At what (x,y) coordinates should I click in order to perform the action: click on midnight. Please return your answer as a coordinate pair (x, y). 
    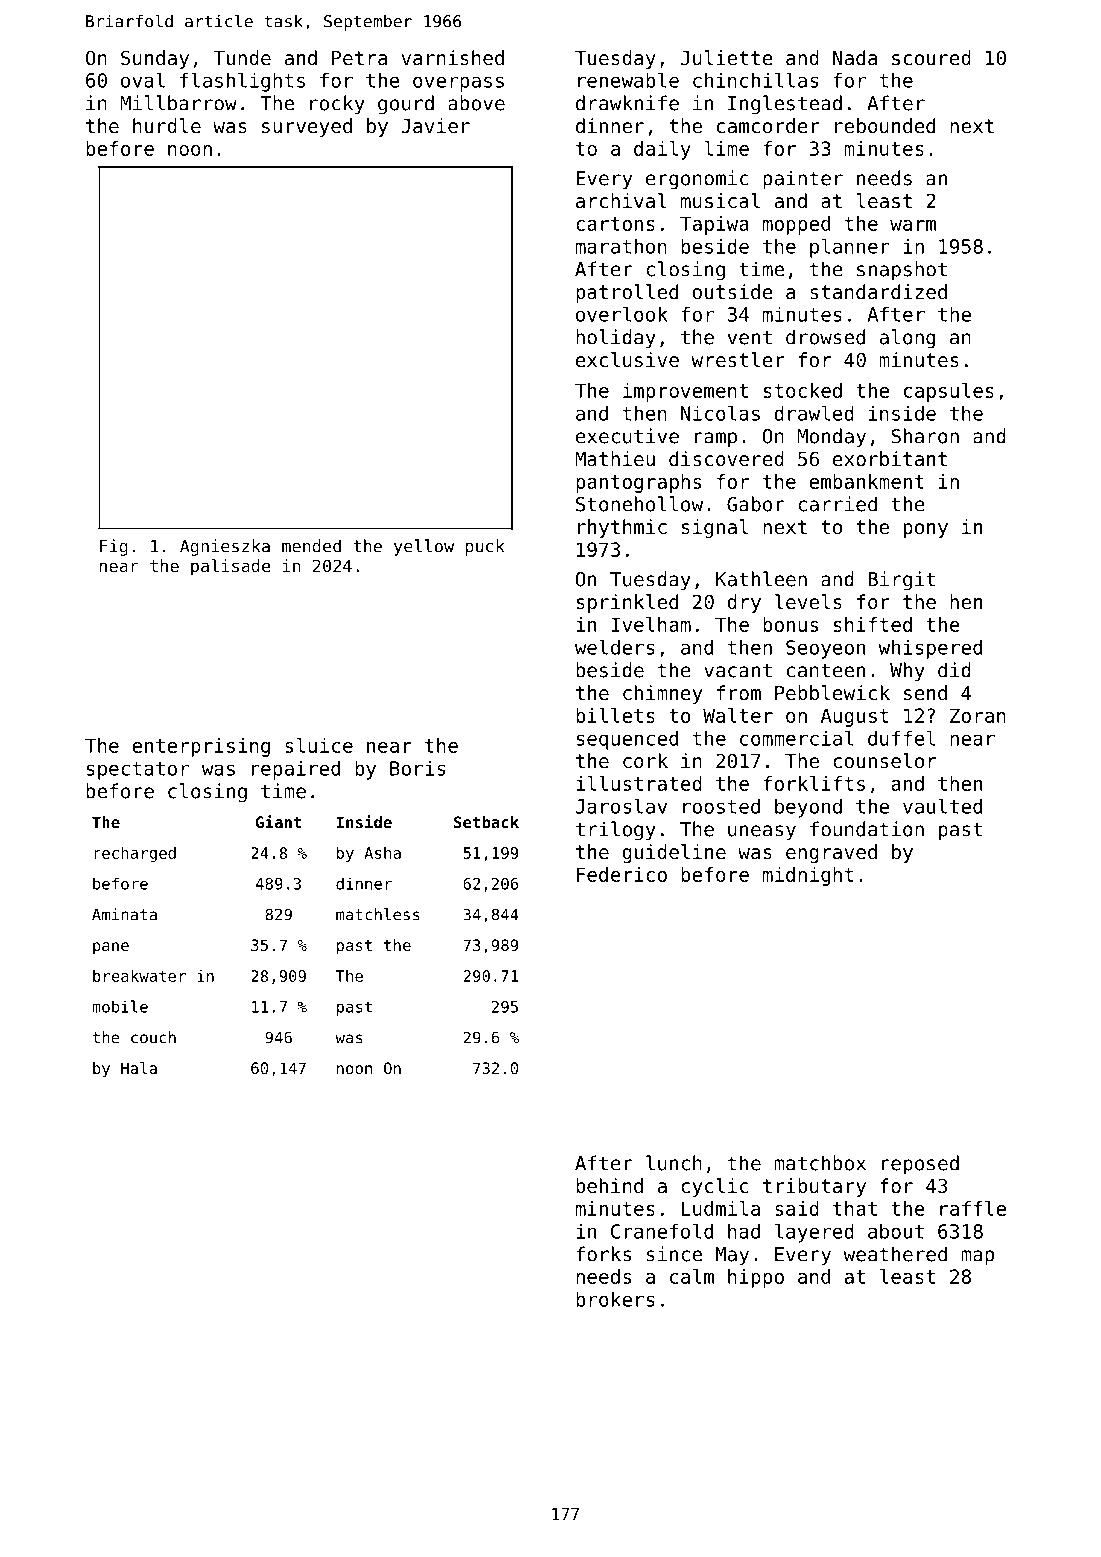
    Looking at the image, I should click on (808, 876).
